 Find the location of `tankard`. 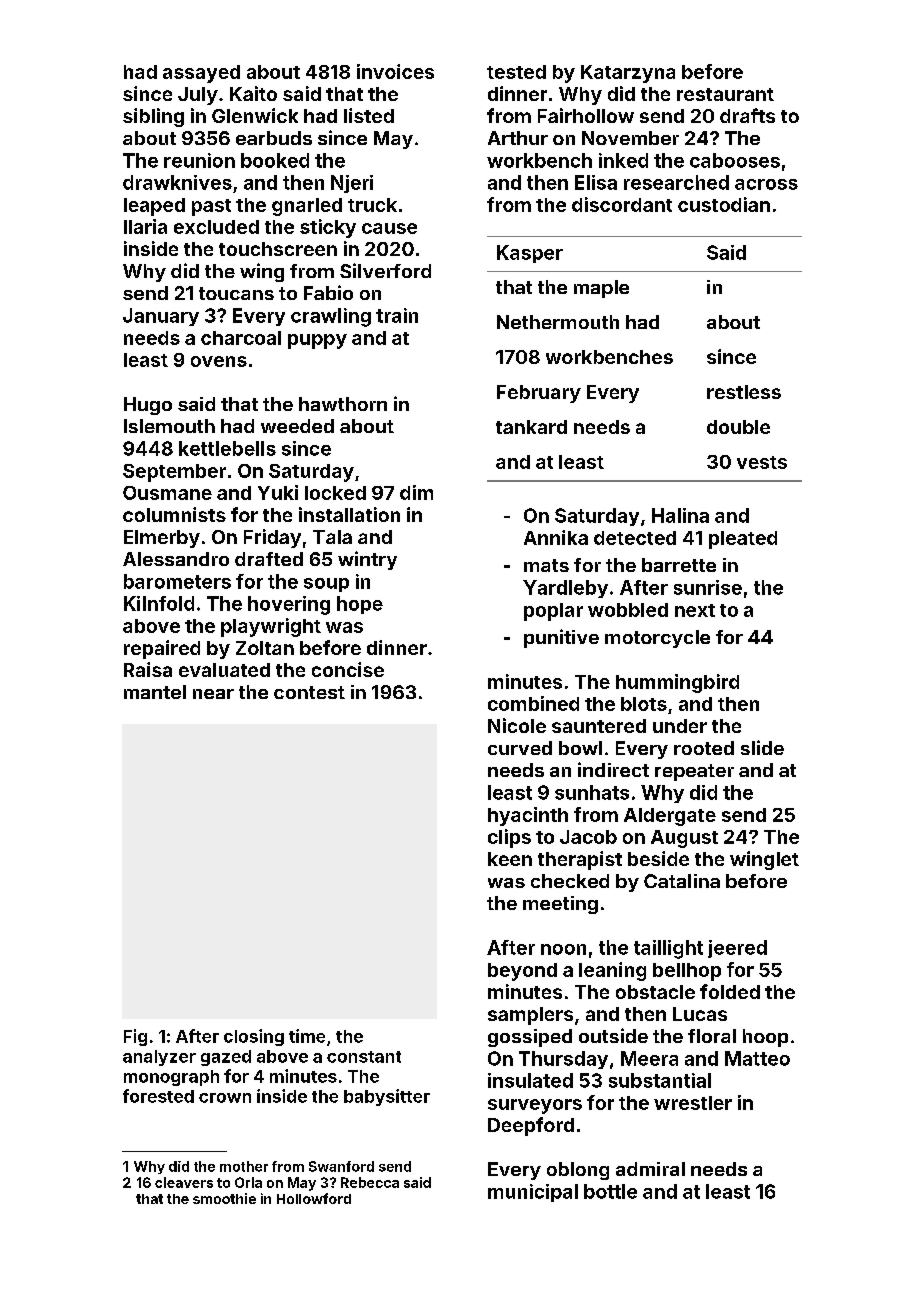

tankard is located at coordinates (531, 427).
